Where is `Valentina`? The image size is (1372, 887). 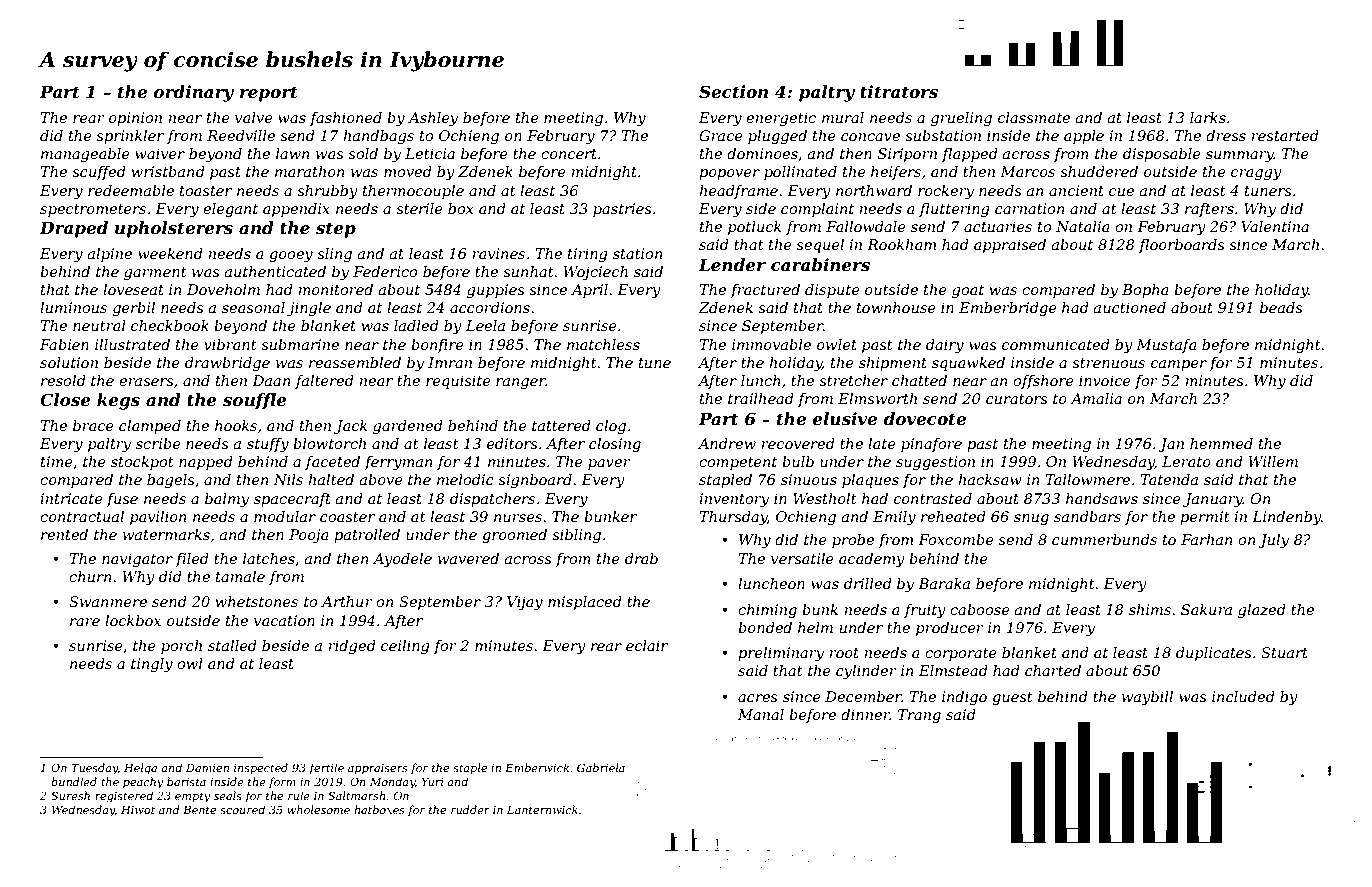
Valentina is located at coordinates (1275, 226).
